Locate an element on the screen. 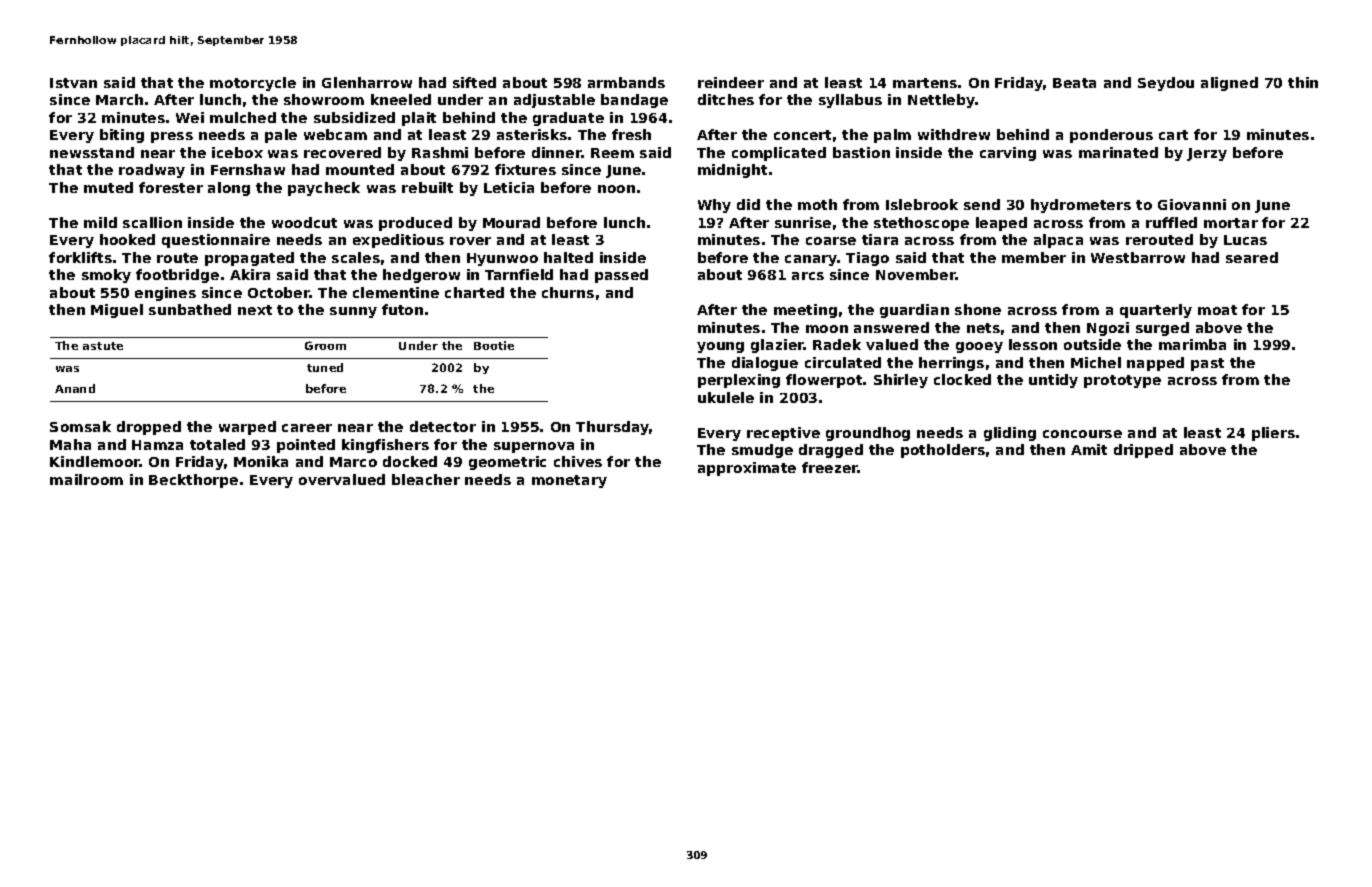 Image resolution: width=1372 pixels, height=887 pixels. monetary is located at coordinates (569, 481).
